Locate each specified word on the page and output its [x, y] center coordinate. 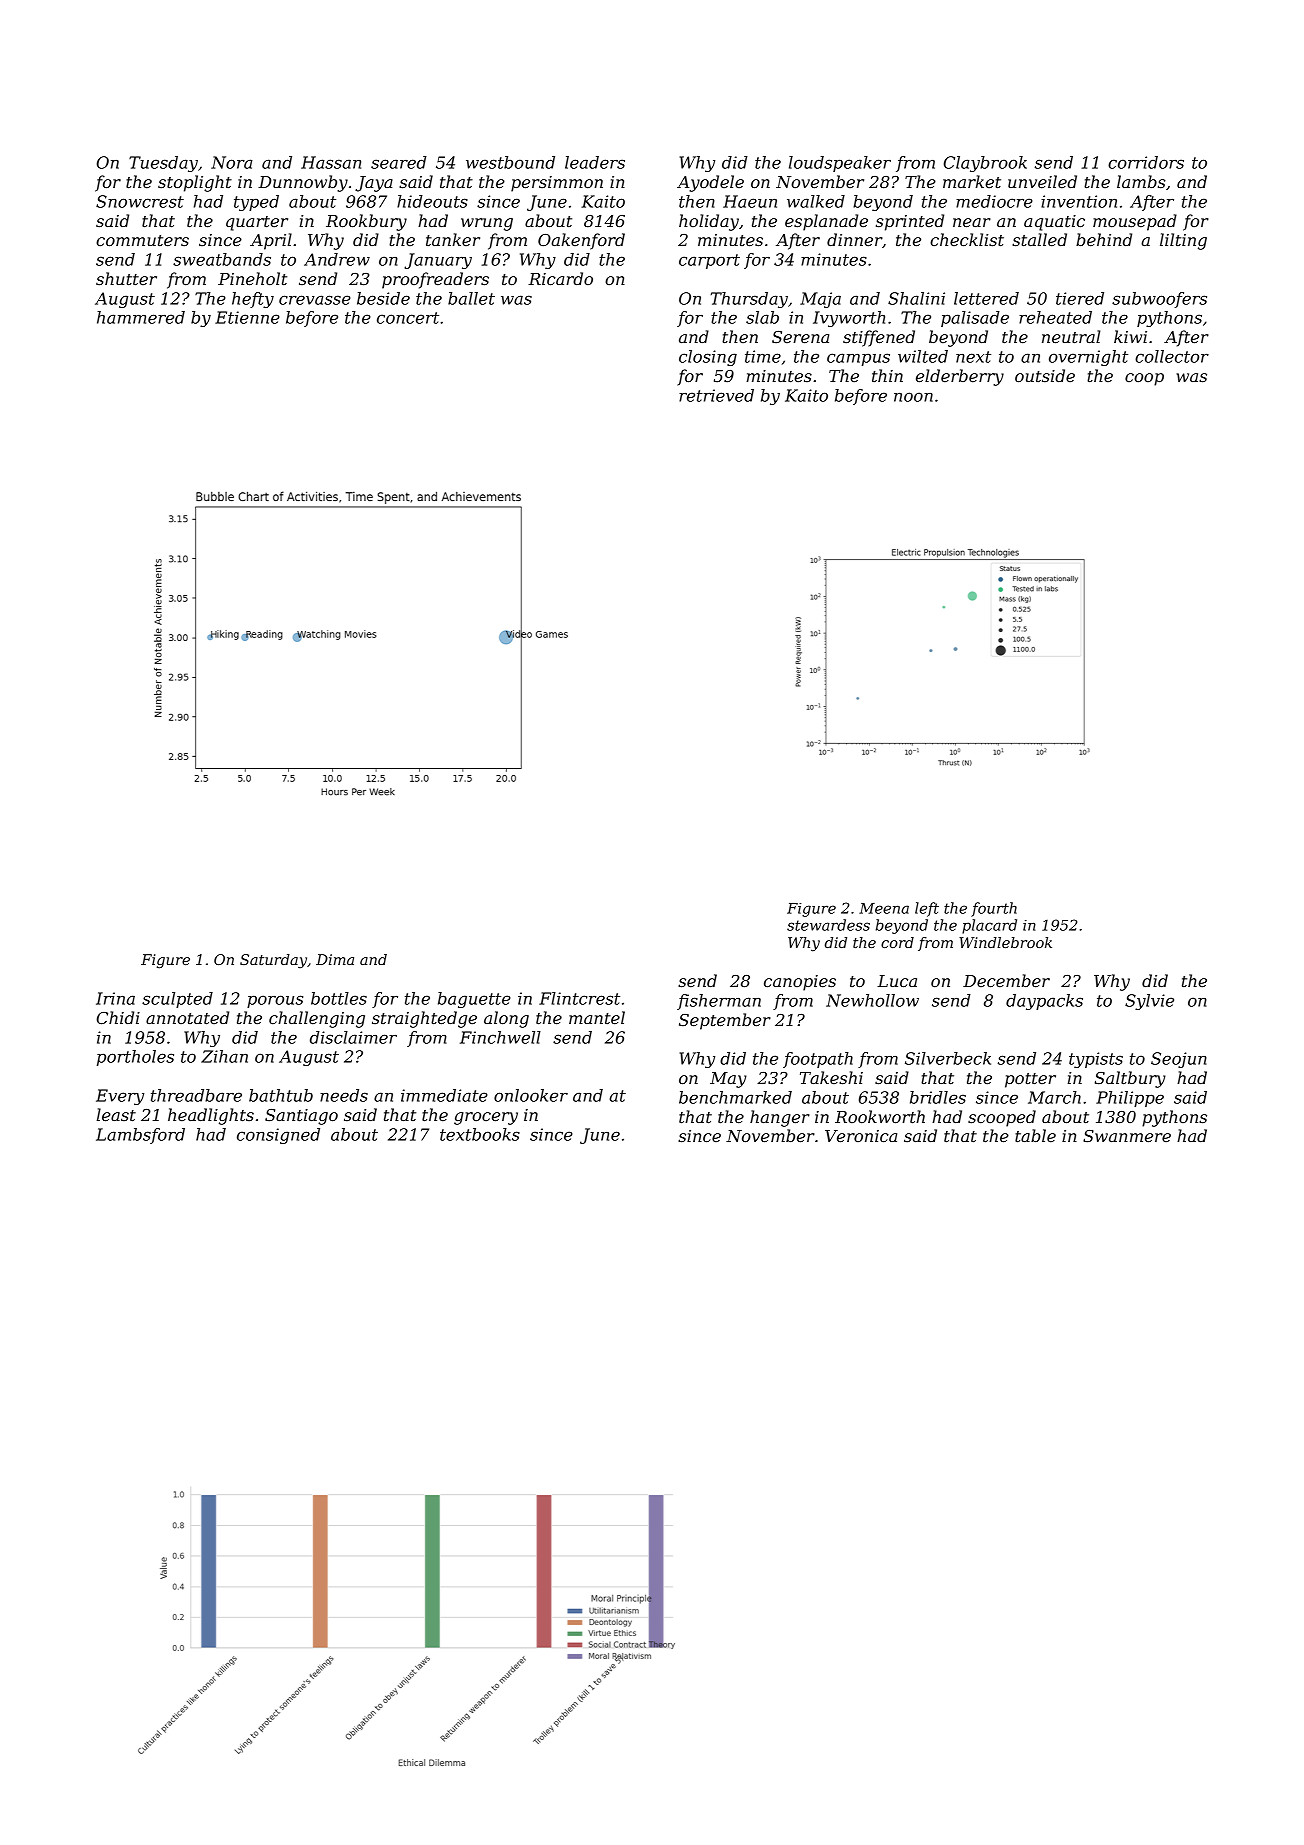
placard [989, 926]
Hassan [331, 162]
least [116, 1114]
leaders [595, 162]
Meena [884, 908]
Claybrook [985, 164]
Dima [335, 959]
